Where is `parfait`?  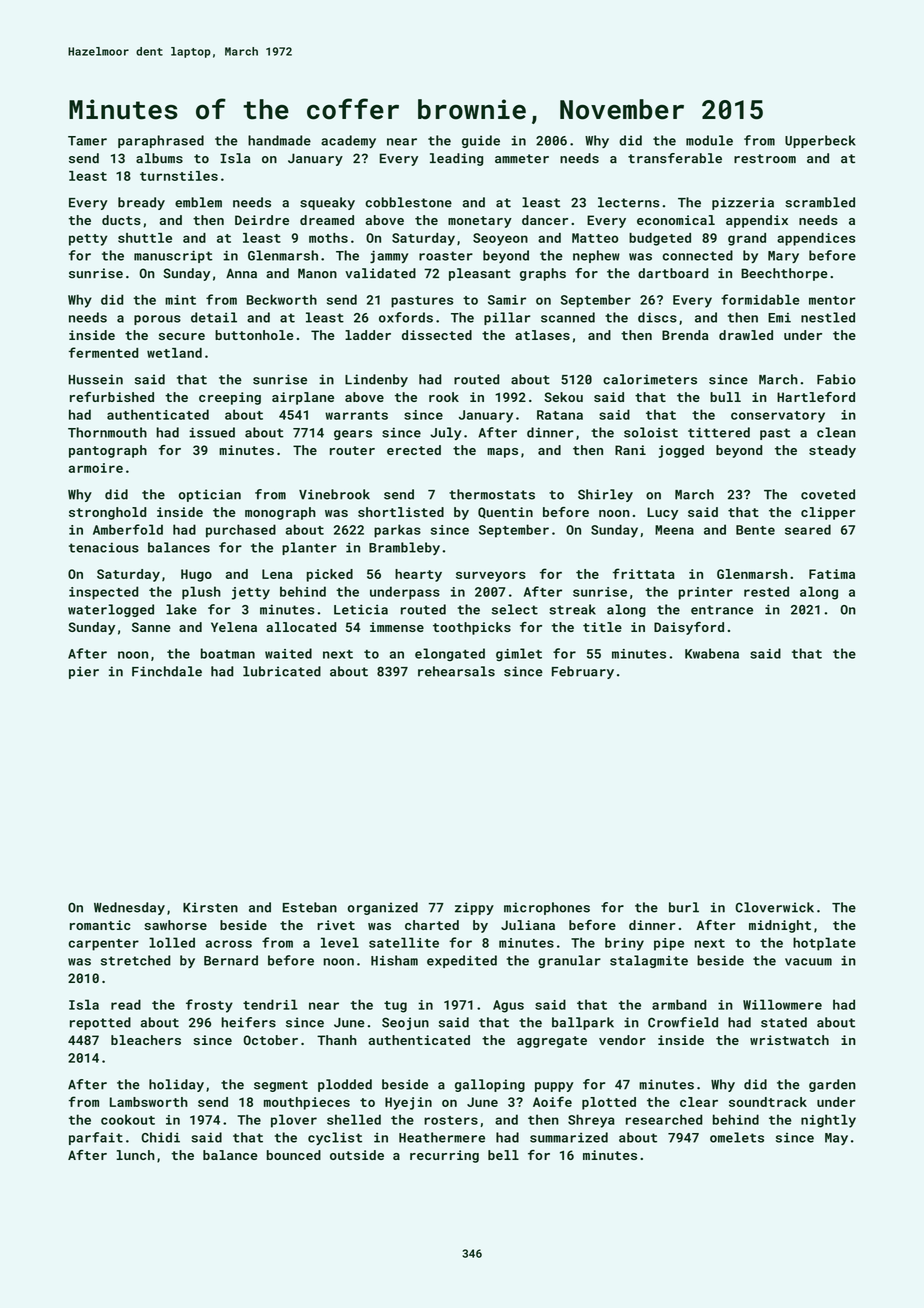 parfait is located at coordinates (96, 1138).
